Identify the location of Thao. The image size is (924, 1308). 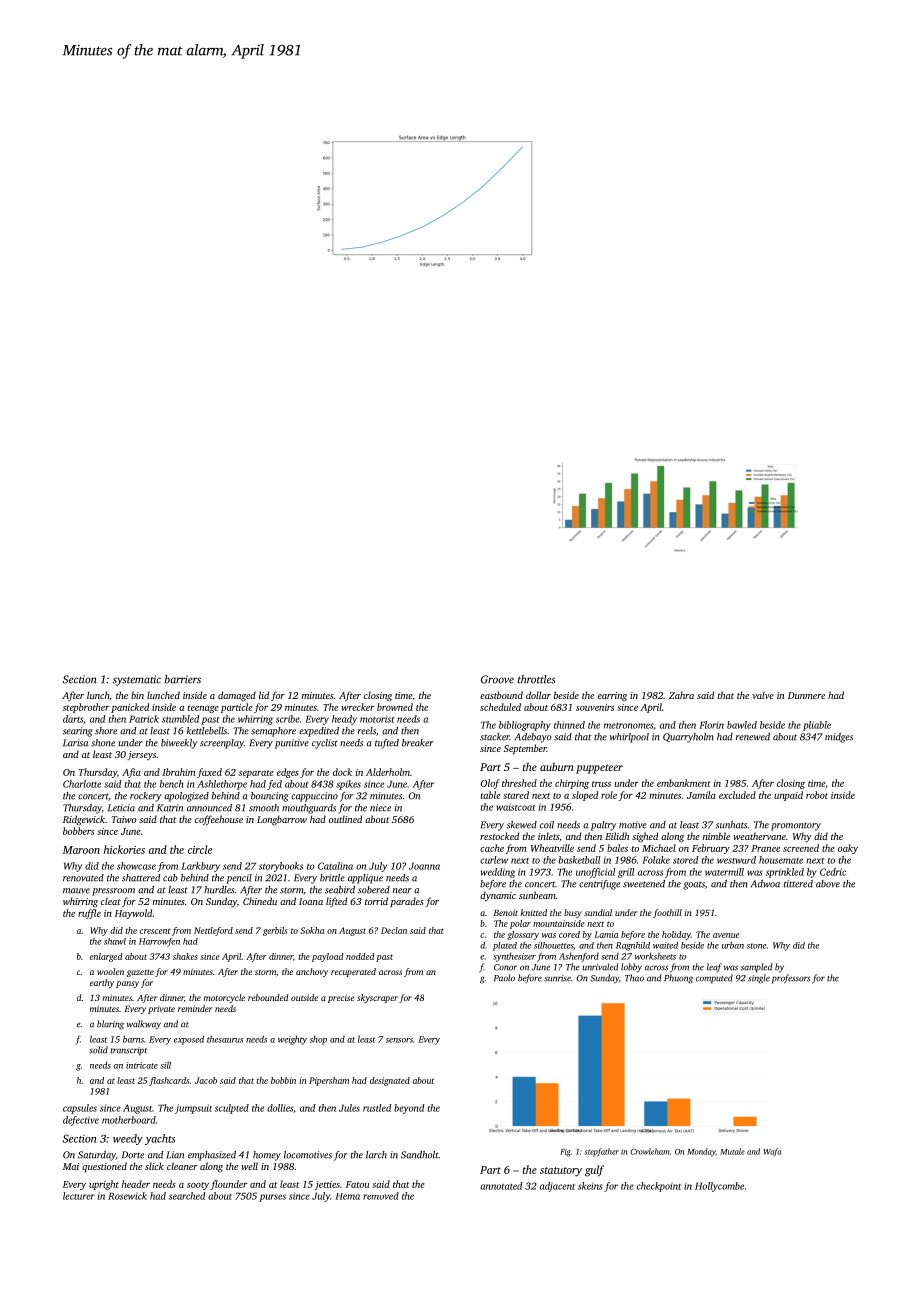
(634, 978).
